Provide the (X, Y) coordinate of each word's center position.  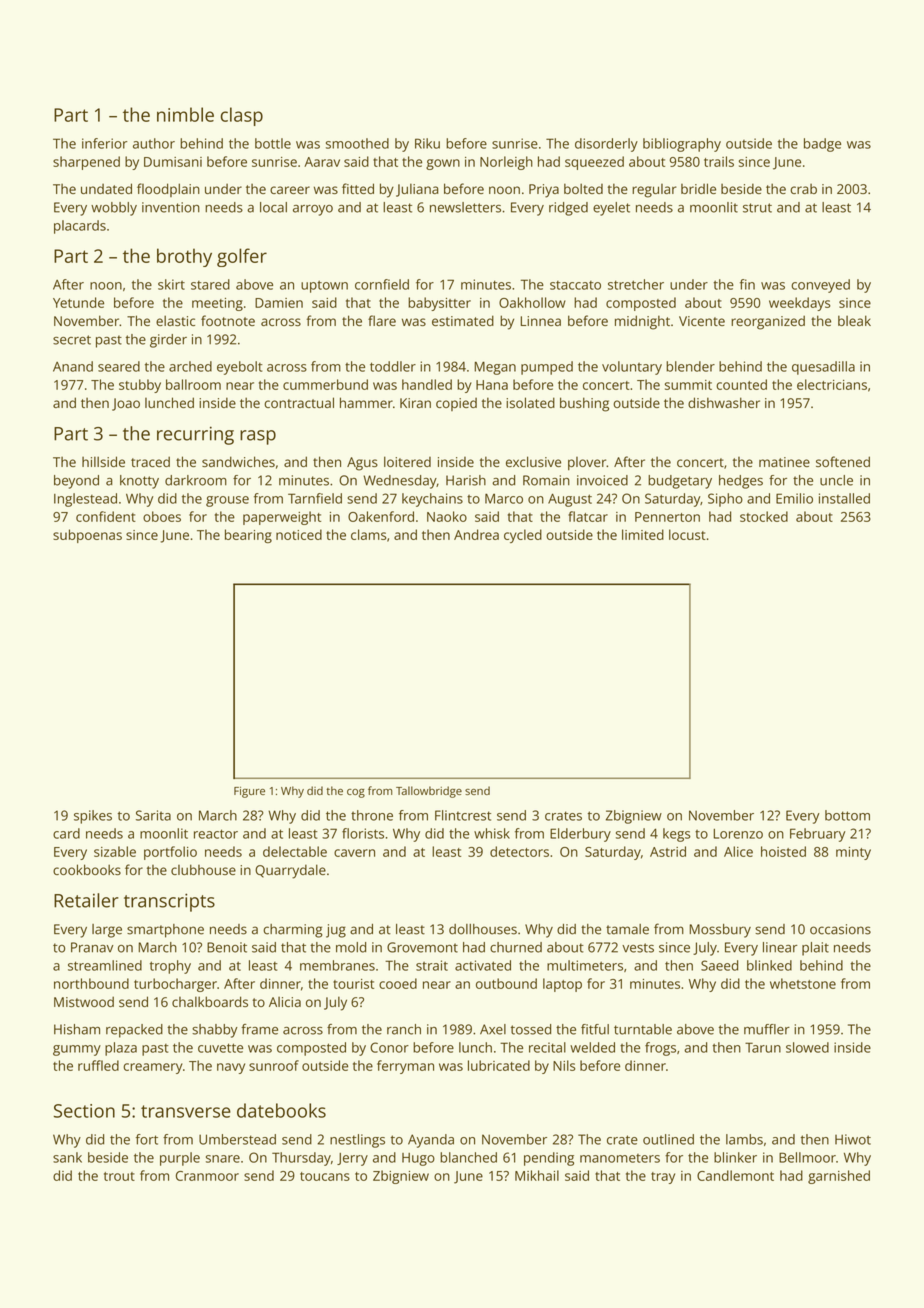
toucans (325, 1176)
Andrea (476, 534)
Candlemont (735, 1175)
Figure (249, 792)
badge (822, 145)
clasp (242, 116)
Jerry (352, 1159)
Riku (427, 143)
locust (687, 534)
